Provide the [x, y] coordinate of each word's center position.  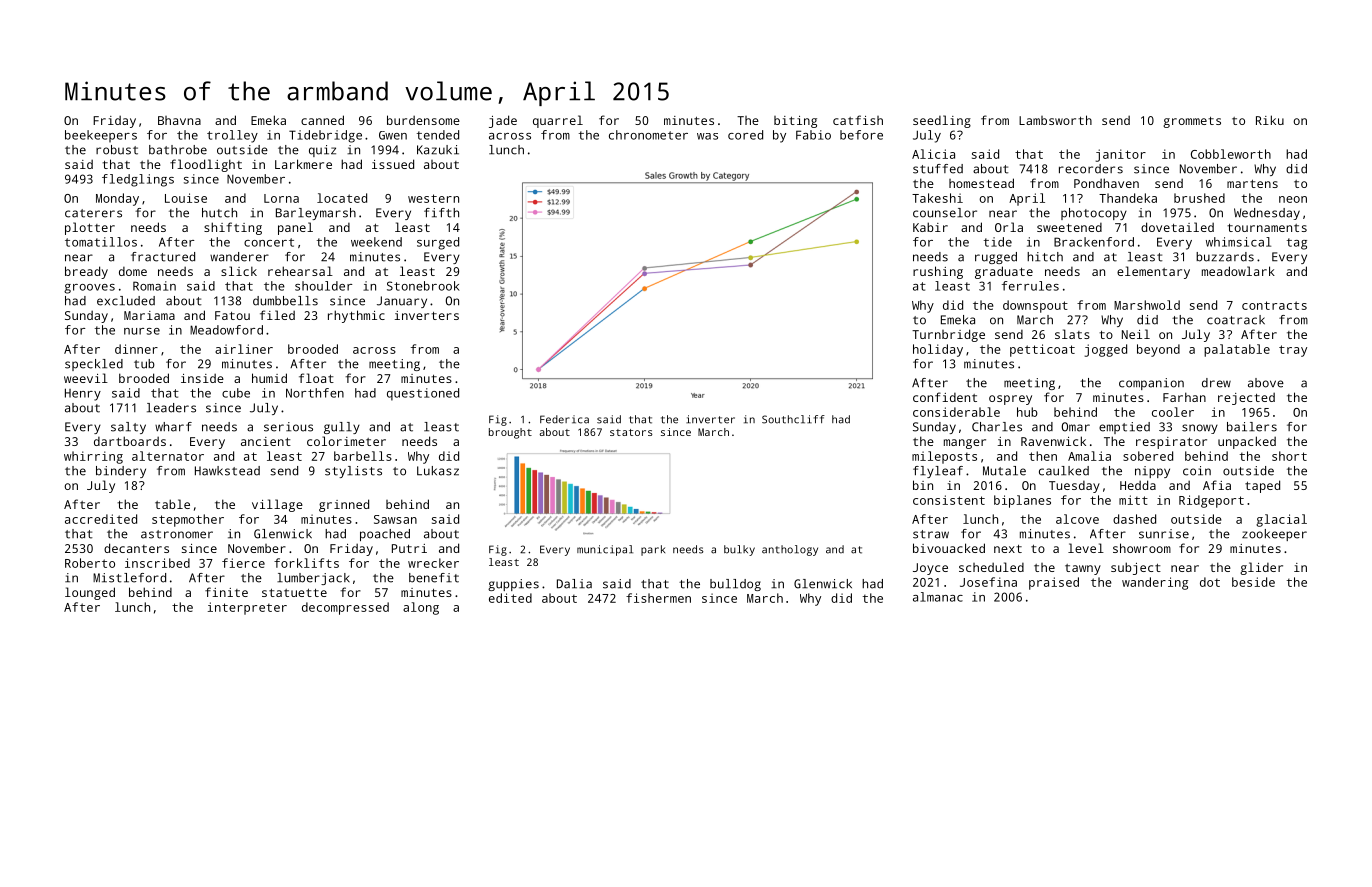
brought [510, 433]
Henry [83, 394]
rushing [938, 272]
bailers [1252, 427]
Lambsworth [1055, 120]
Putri [409, 548]
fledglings [138, 180]
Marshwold [1147, 305]
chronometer [648, 135]
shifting [233, 228]
